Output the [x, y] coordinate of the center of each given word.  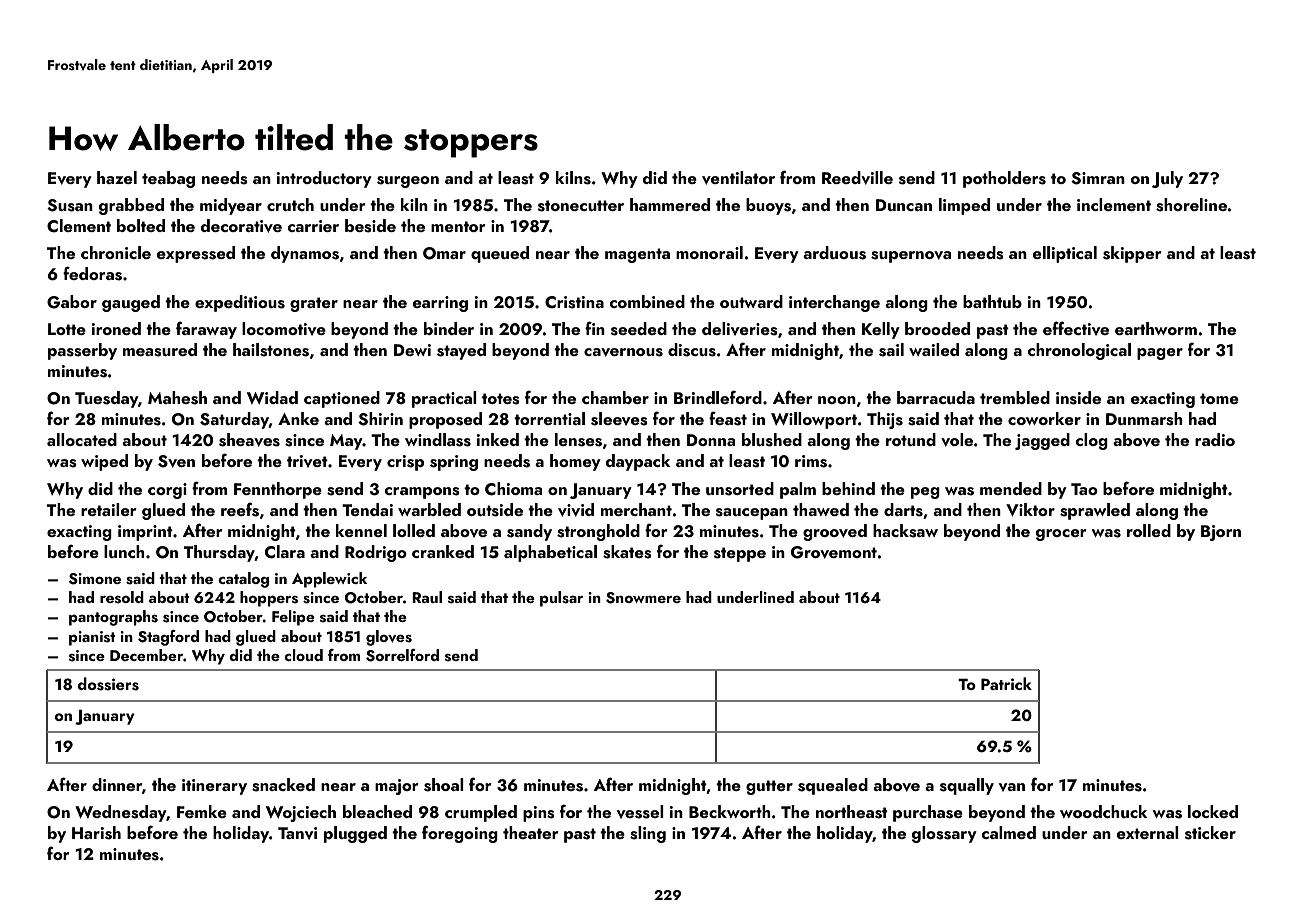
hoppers [269, 599]
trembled [1015, 397]
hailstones [271, 350]
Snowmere [643, 598]
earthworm [1156, 328]
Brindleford [718, 397]
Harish [96, 833]
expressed [196, 254]
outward [751, 301]
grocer [1061, 535]
